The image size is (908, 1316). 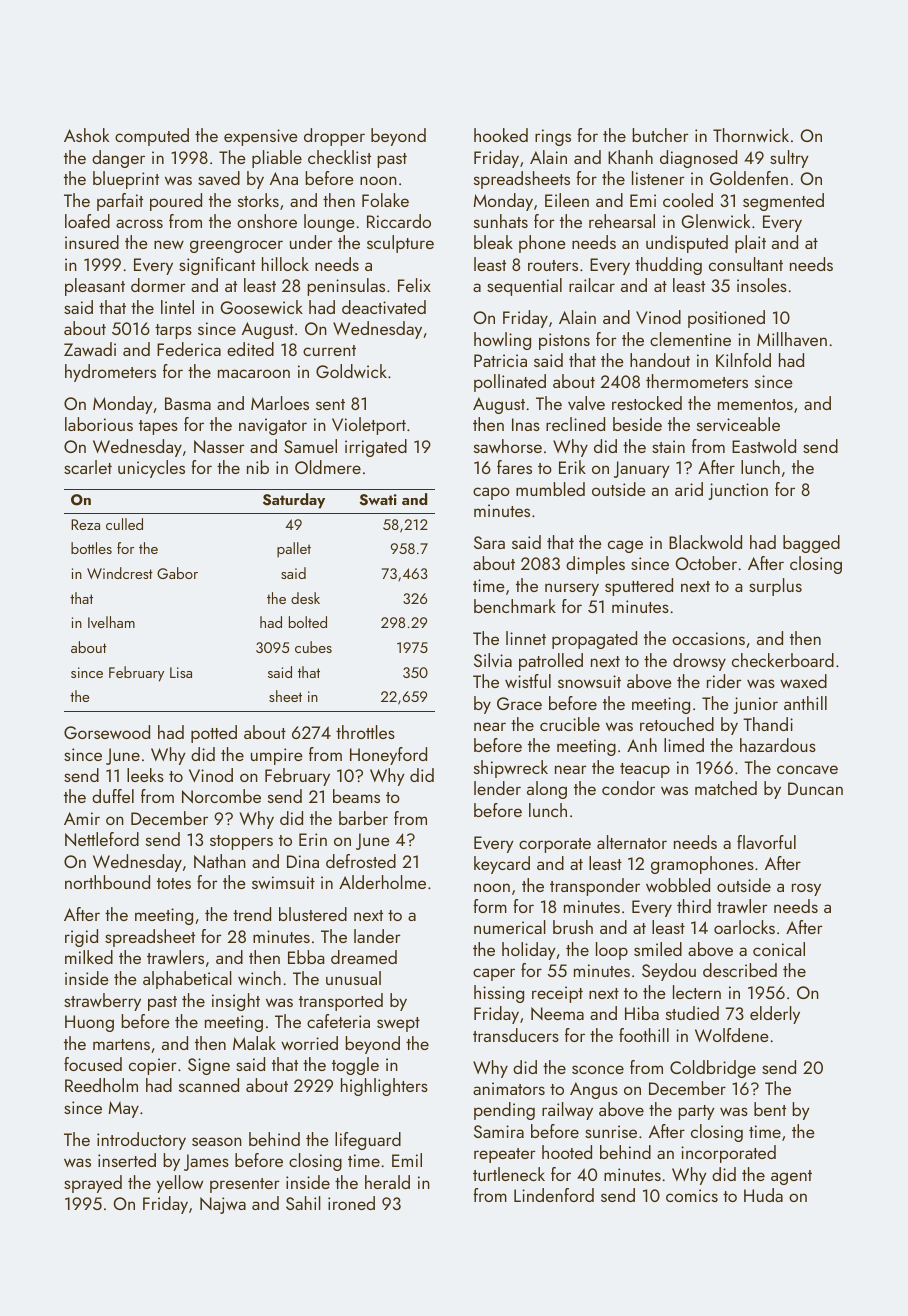 What do you see at coordinates (102, 839) in the screenshot?
I see `Nettleford` at bounding box center [102, 839].
